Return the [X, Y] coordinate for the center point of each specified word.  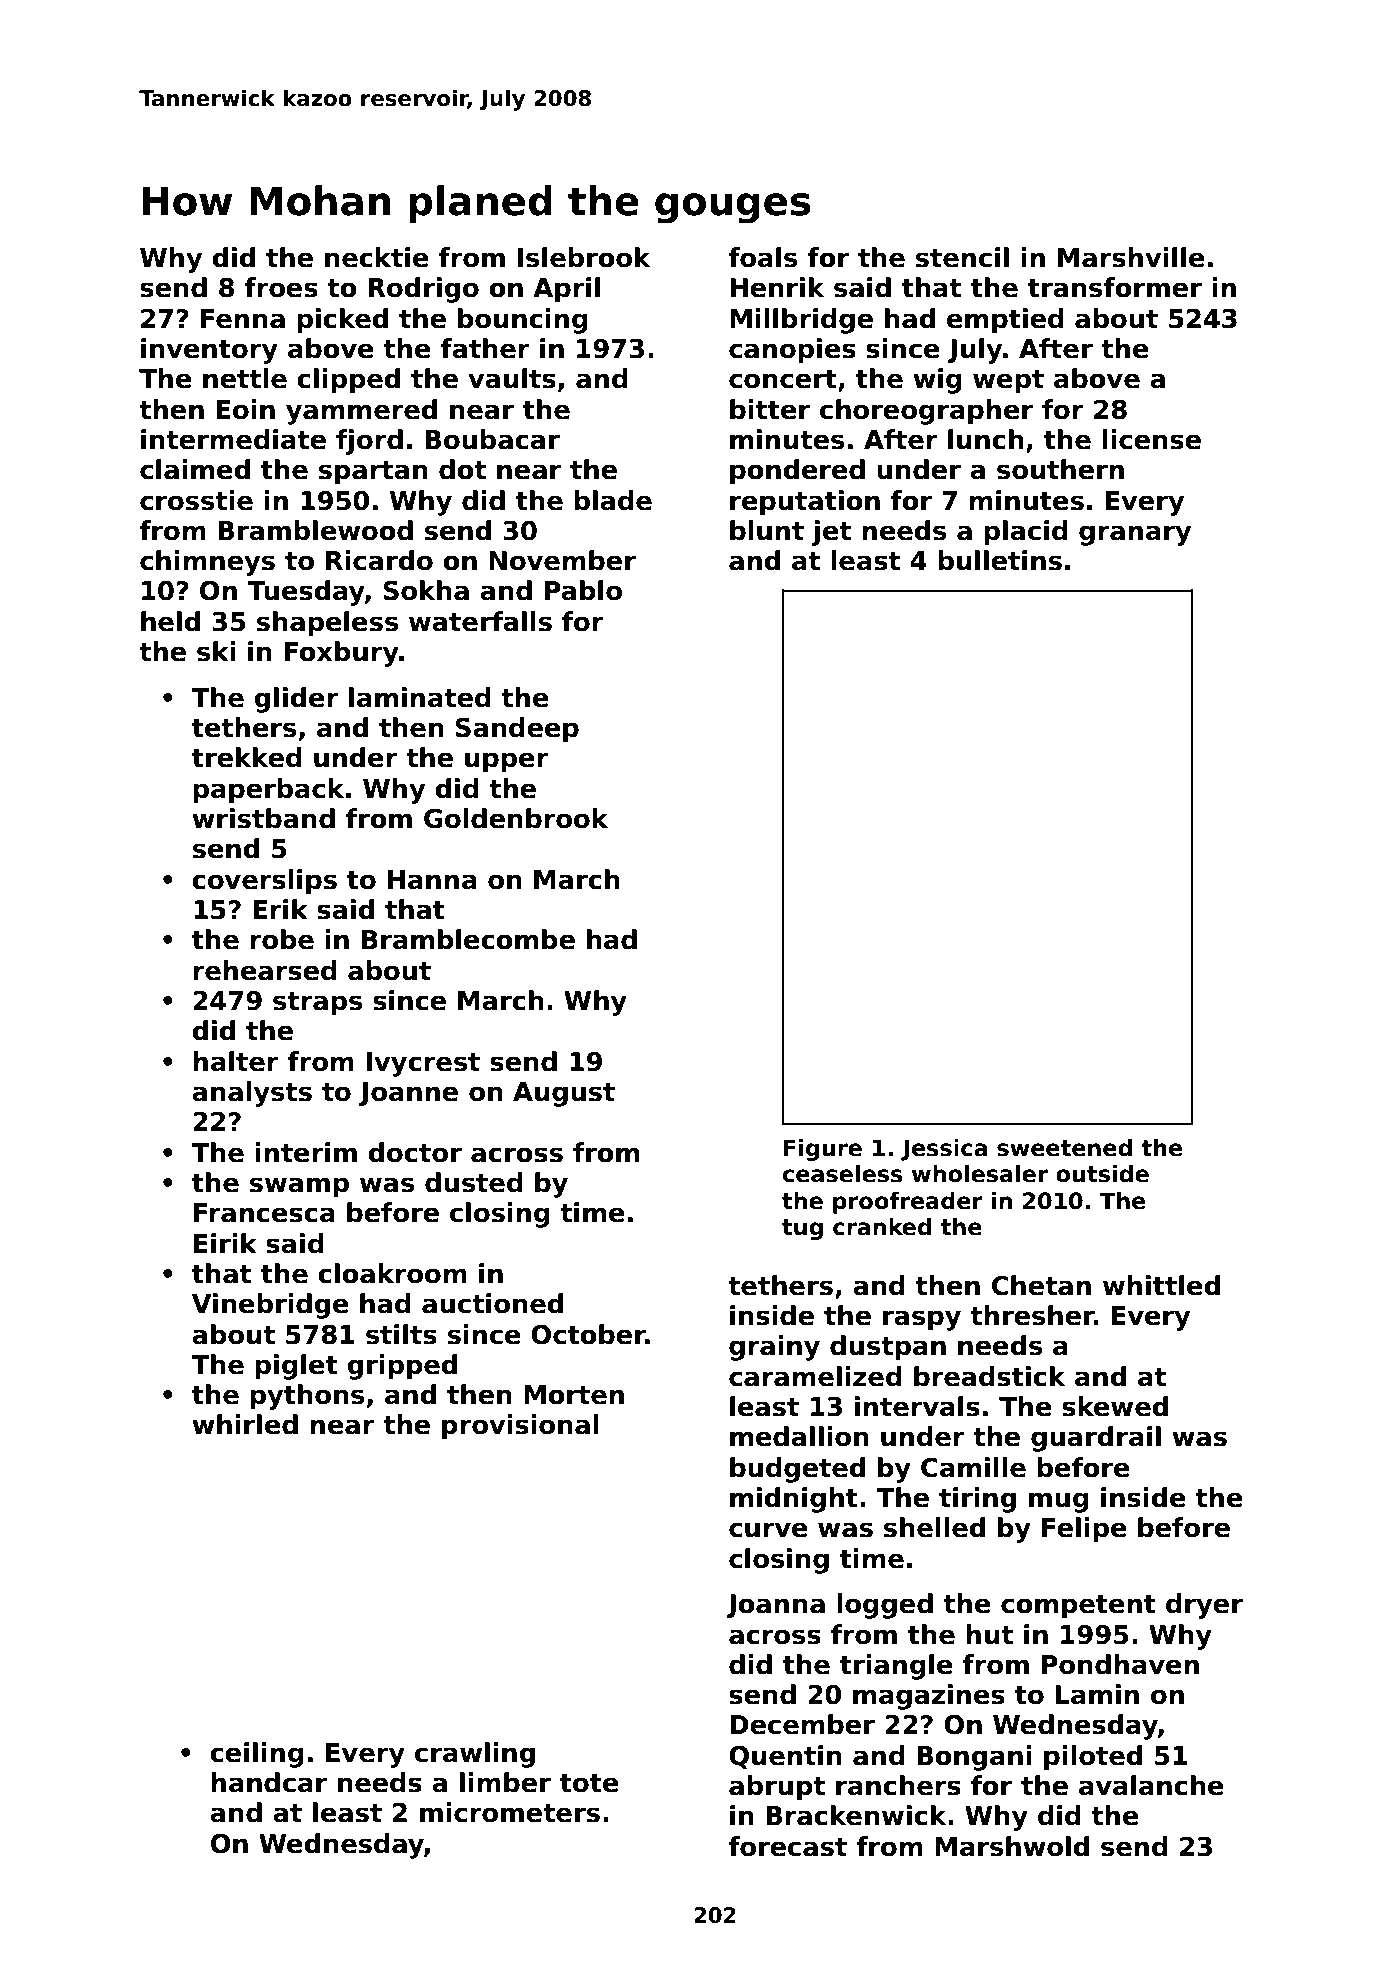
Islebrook [584, 257]
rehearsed [265, 970]
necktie [377, 257]
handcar [269, 1782]
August [564, 1094]
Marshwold [1012, 1846]
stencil [962, 257]
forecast [787, 1846]
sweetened [1064, 1148]
